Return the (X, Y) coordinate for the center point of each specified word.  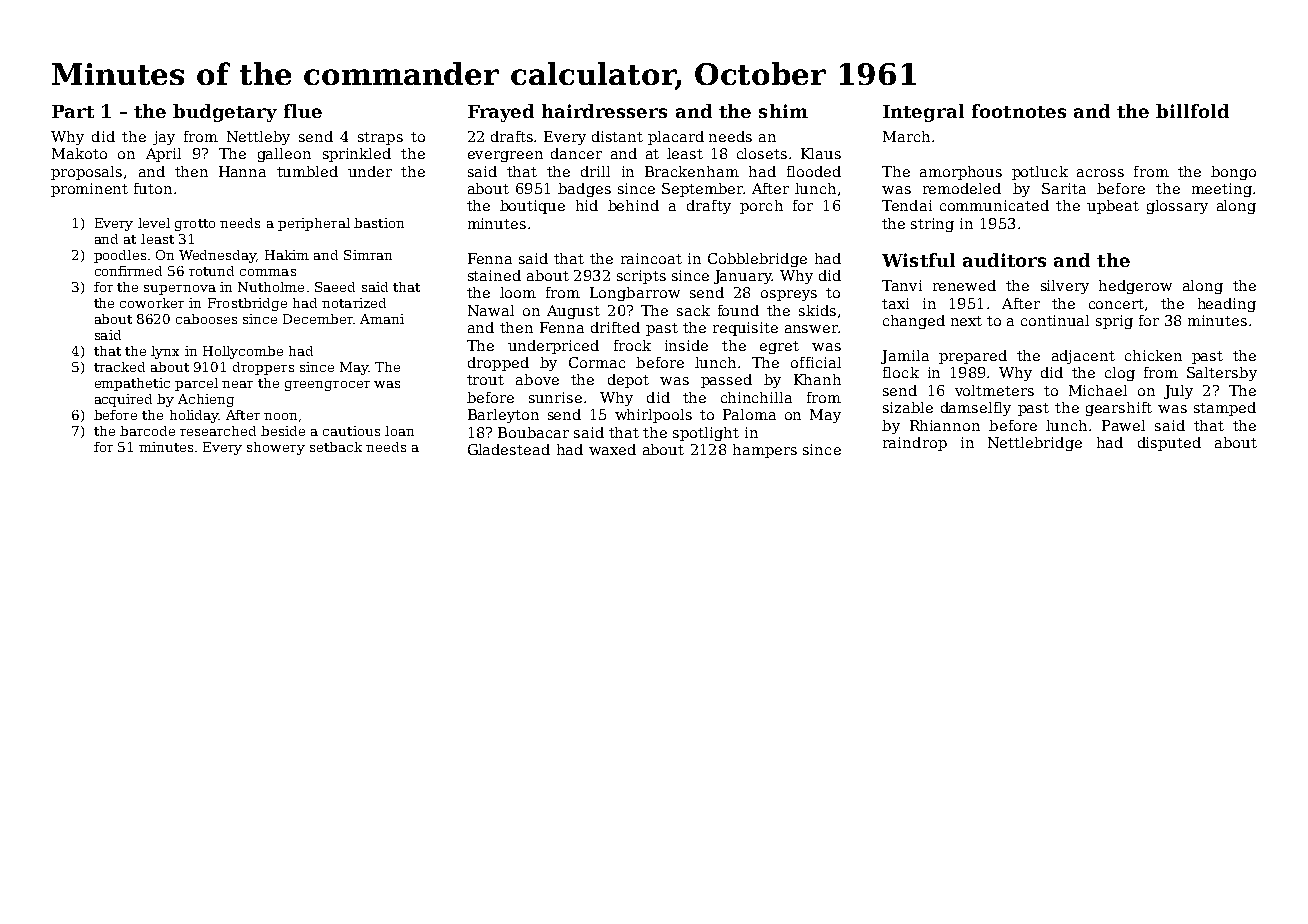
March (906, 136)
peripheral (314, 224)
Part (73, 111)
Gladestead (509, 449)
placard (676, 138)
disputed (1169, 444)
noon (280, 416)
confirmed (128, 271)
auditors (1004, 260)
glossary (1177, 207)
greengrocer (327, 386)
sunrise (555, 397)
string (932, 225)
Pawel (1123, 425)
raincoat (651, 258)
